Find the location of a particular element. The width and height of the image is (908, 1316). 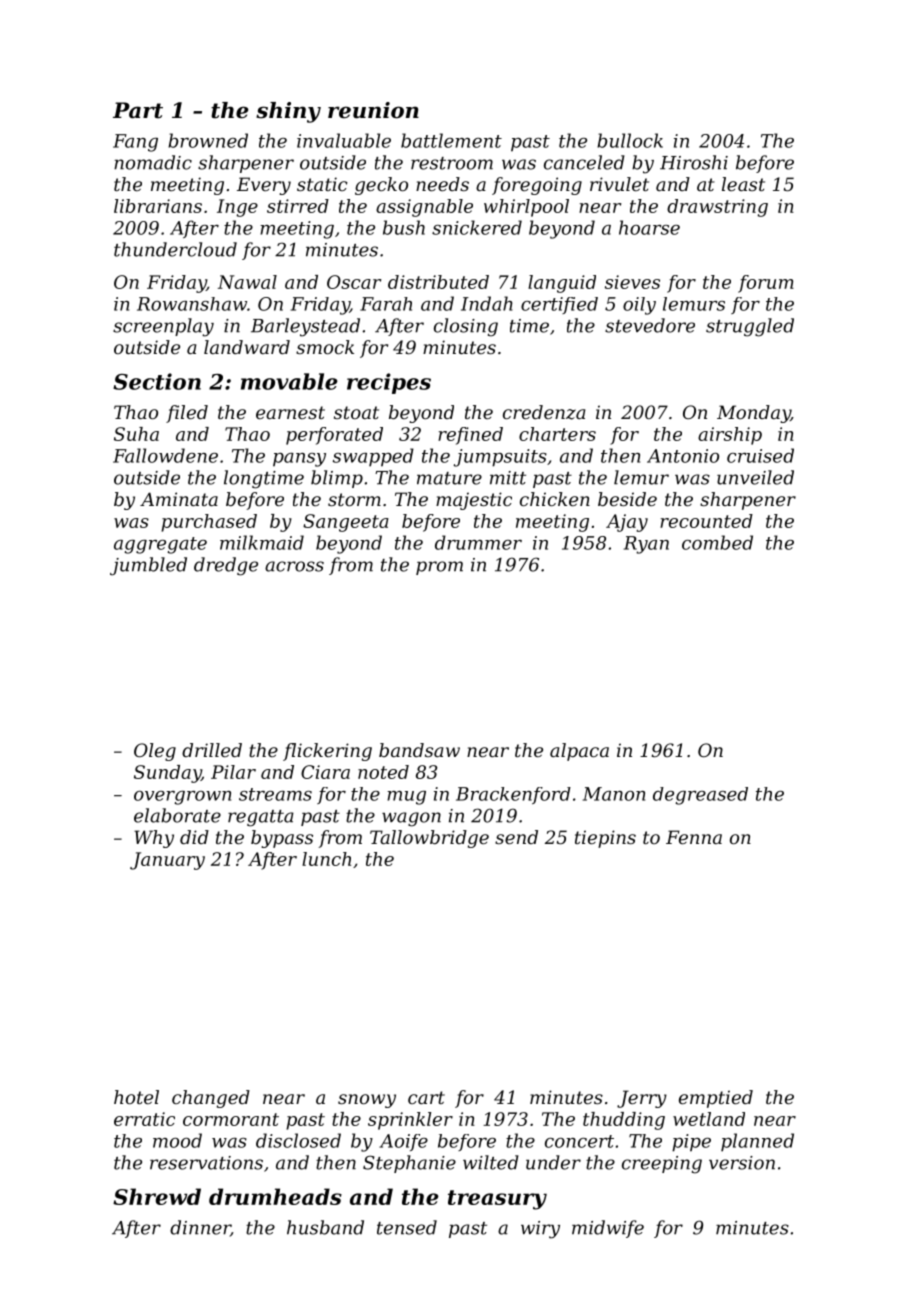

changed is located at coordinates (211, 1099).
